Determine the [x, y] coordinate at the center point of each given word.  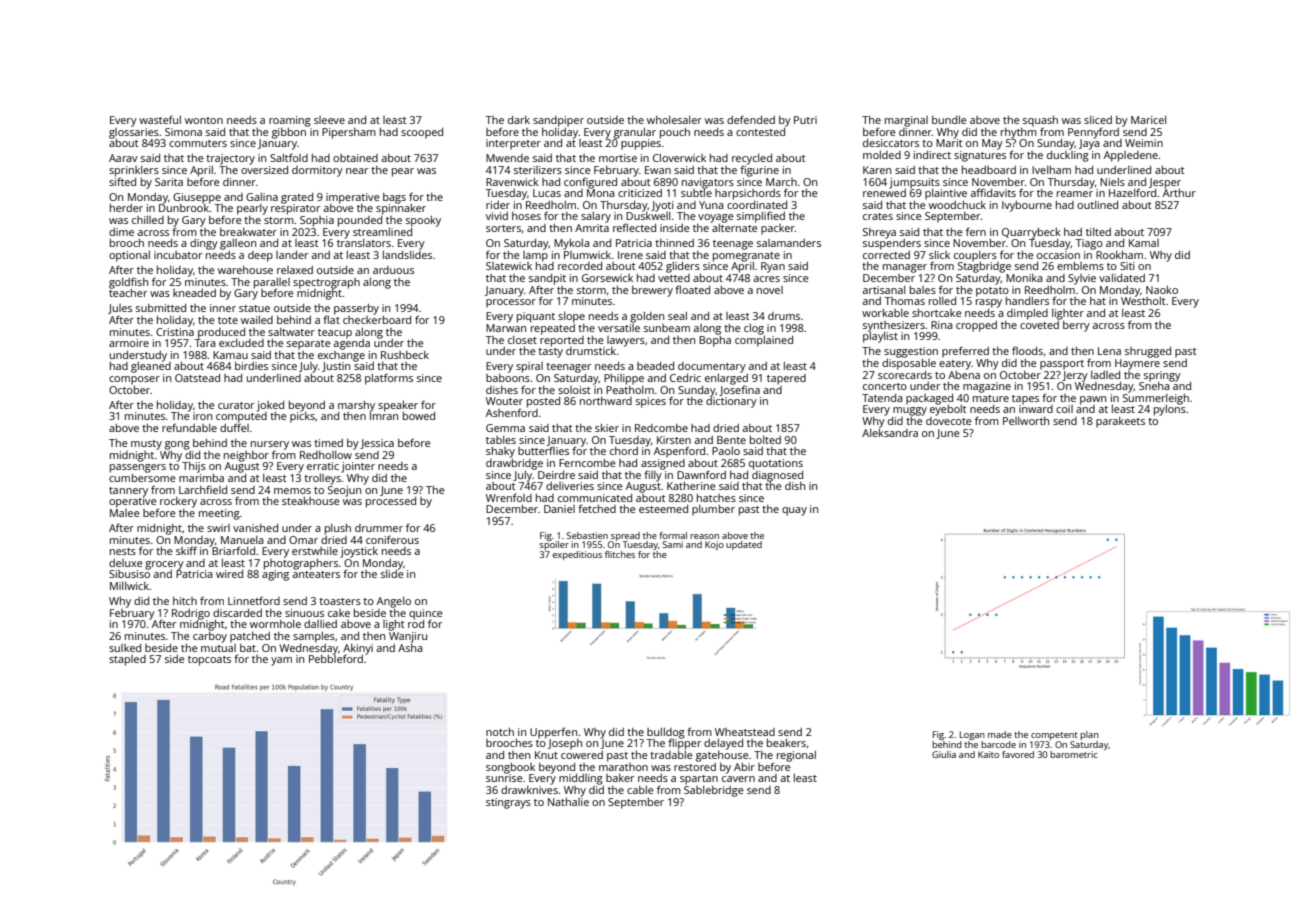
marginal [906, 121]
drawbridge [514, 464]
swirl [218, 528]
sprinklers [134, 171]
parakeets [1120, 422]
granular [635, 133]
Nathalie [568, 802]
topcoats [209, 661]
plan [1089, 735]
